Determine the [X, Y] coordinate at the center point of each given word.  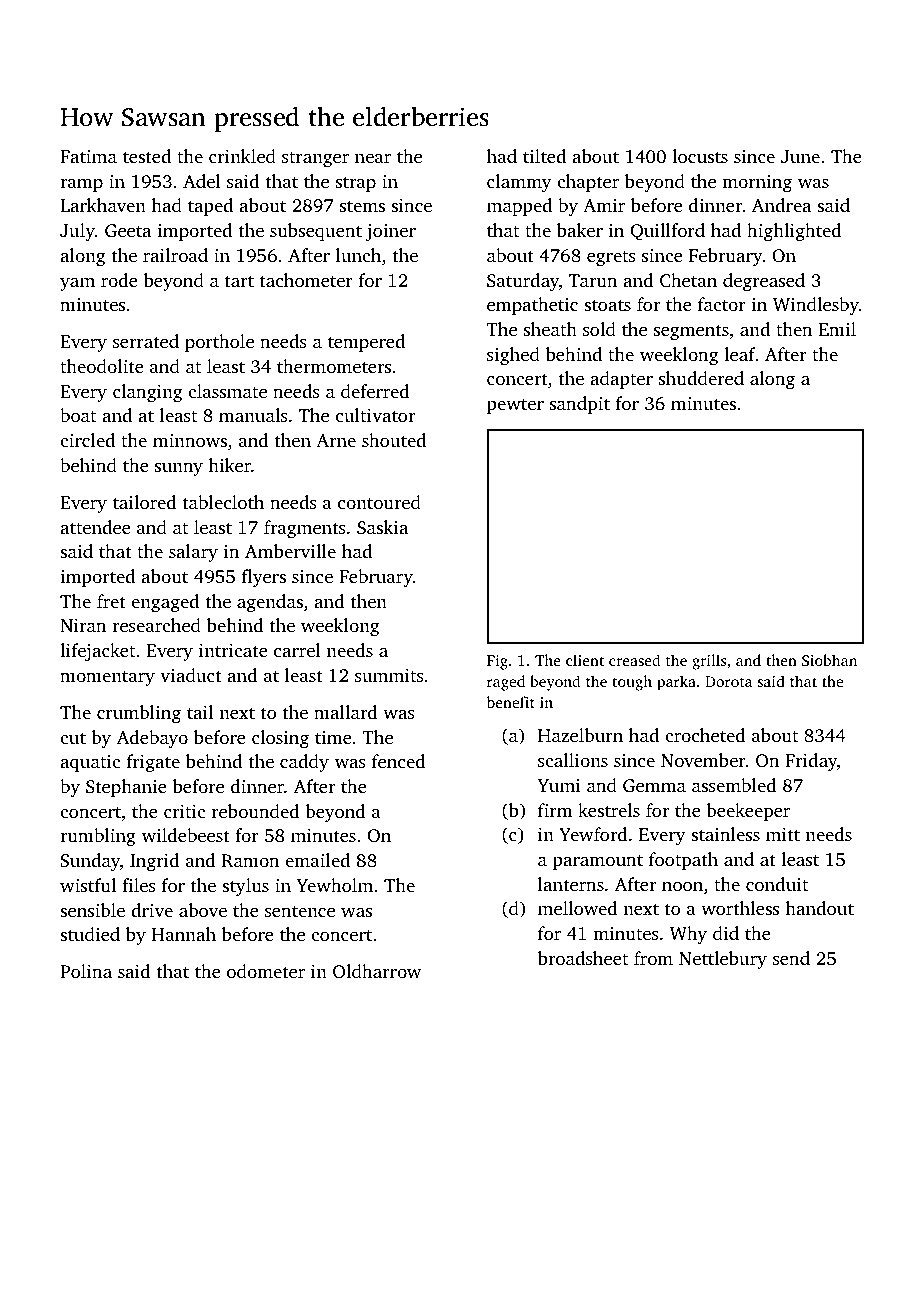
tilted [544, 156]
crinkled [242, 156]
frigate [153, 763]
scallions [573, 760]
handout [819, 908]
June [800, 157]
